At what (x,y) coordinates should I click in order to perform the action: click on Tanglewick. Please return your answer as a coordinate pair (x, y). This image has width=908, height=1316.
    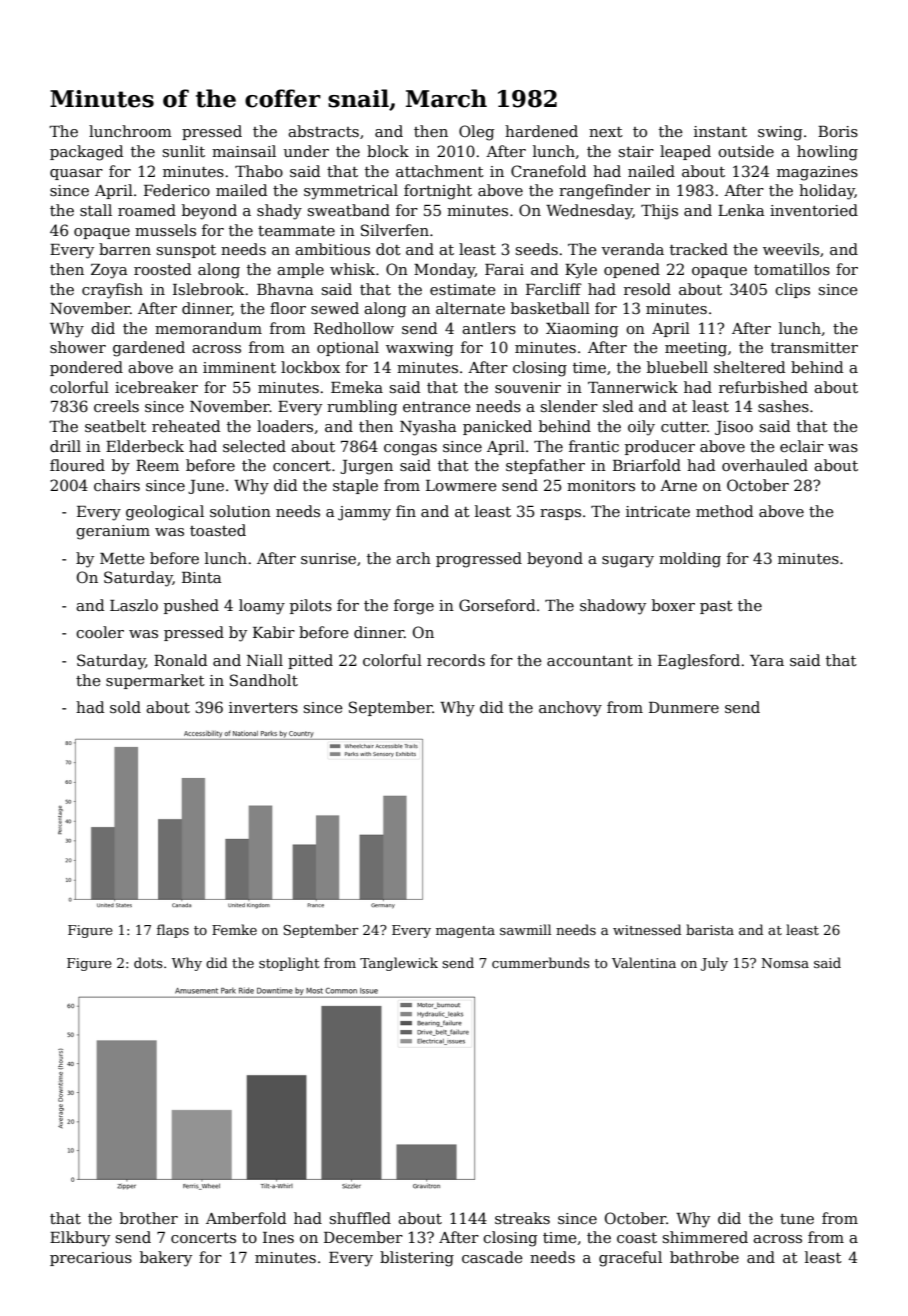
    Looking at the image, I should click on (399, 964).
